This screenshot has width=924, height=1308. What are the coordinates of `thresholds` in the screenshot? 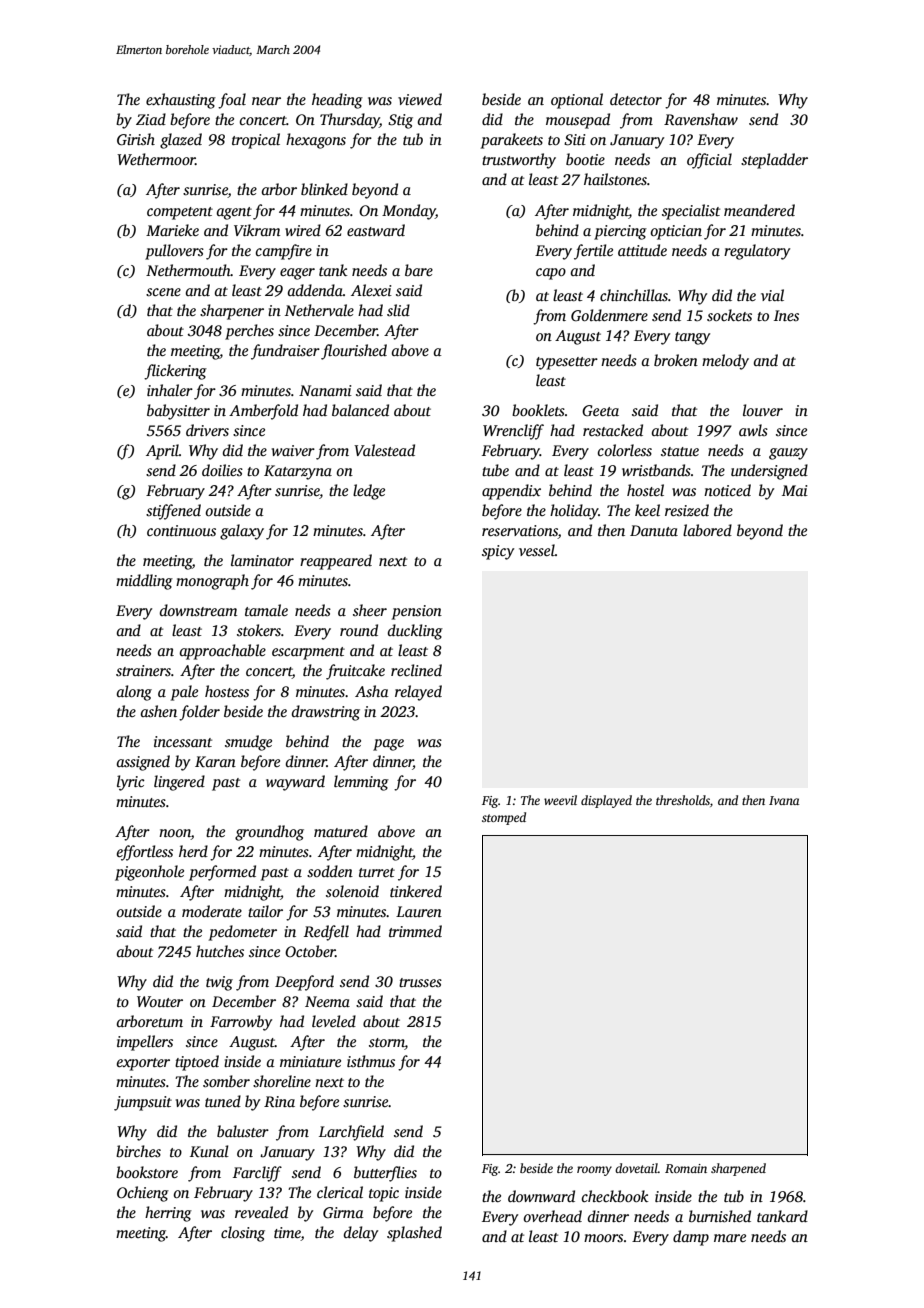 It's located at (683, 800).
